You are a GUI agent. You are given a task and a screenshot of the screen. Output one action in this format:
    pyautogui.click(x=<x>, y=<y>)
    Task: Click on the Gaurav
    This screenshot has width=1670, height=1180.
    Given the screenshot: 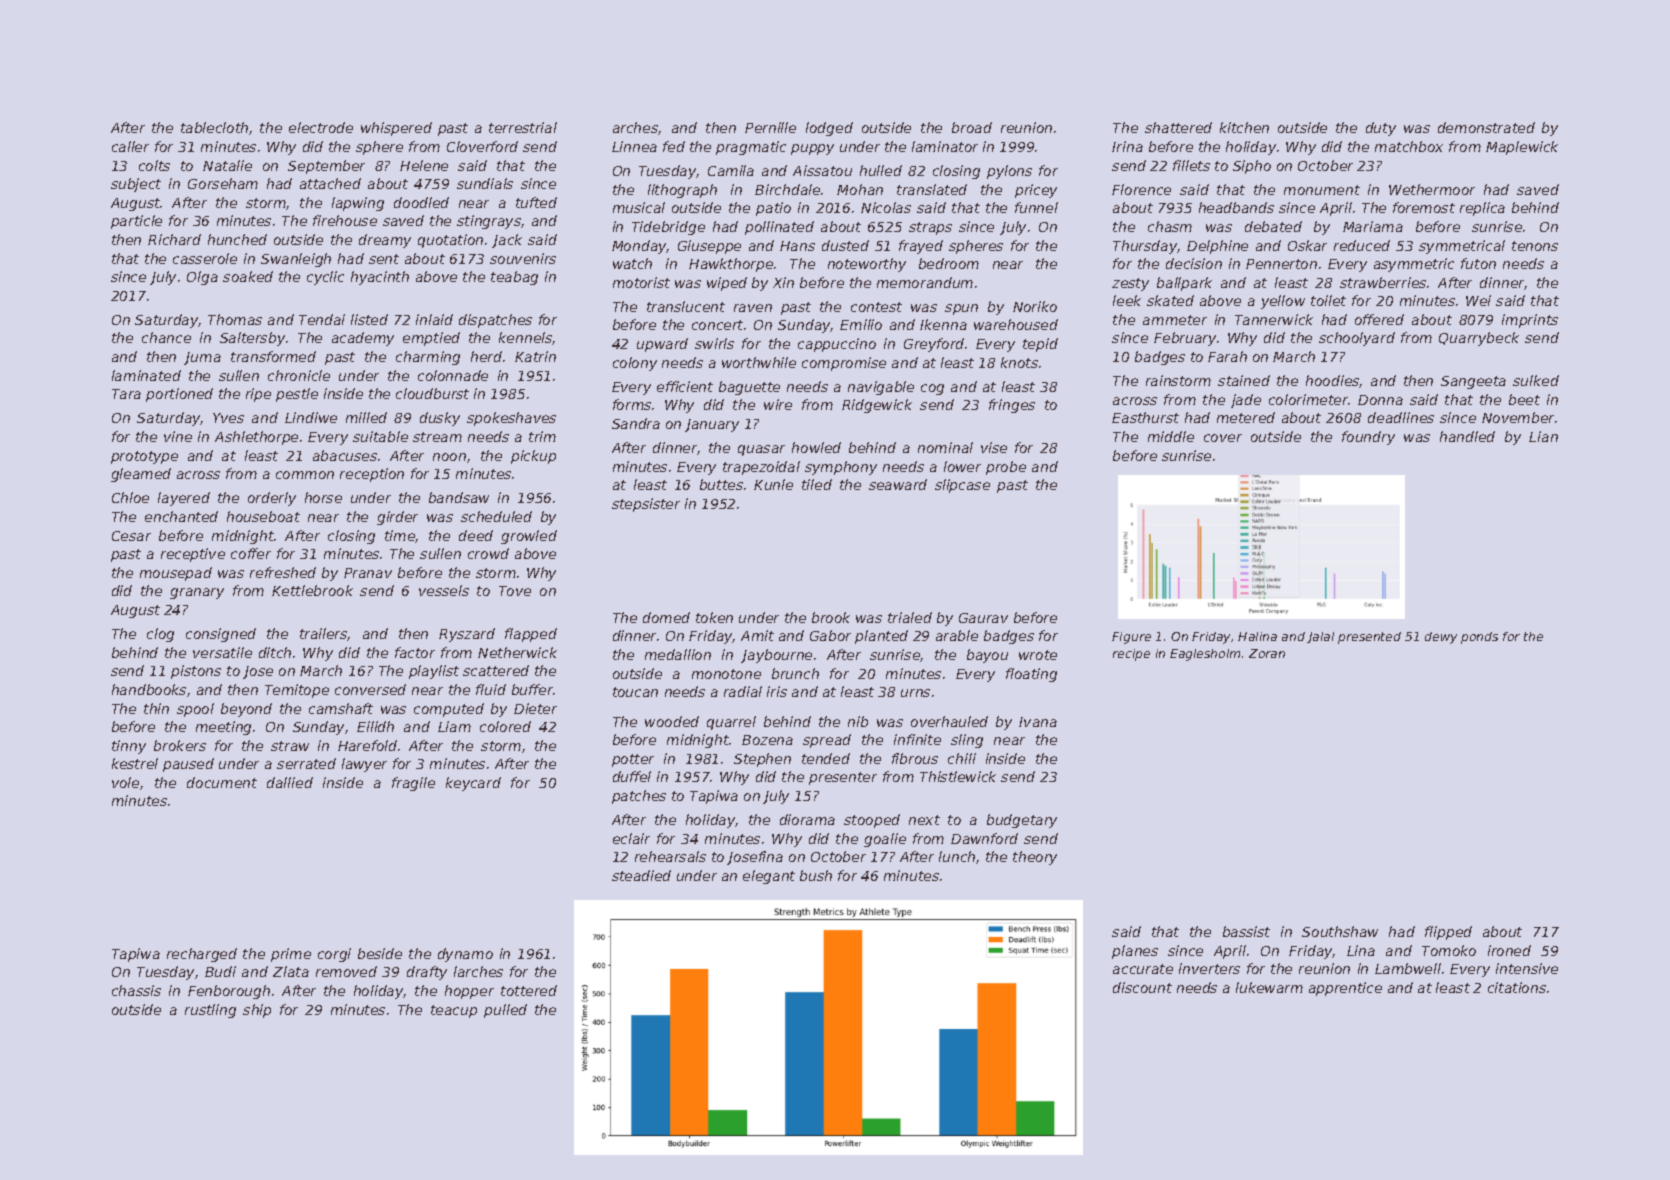 What is the action you would take?
    pyautogui.click(x=983, y=618)
